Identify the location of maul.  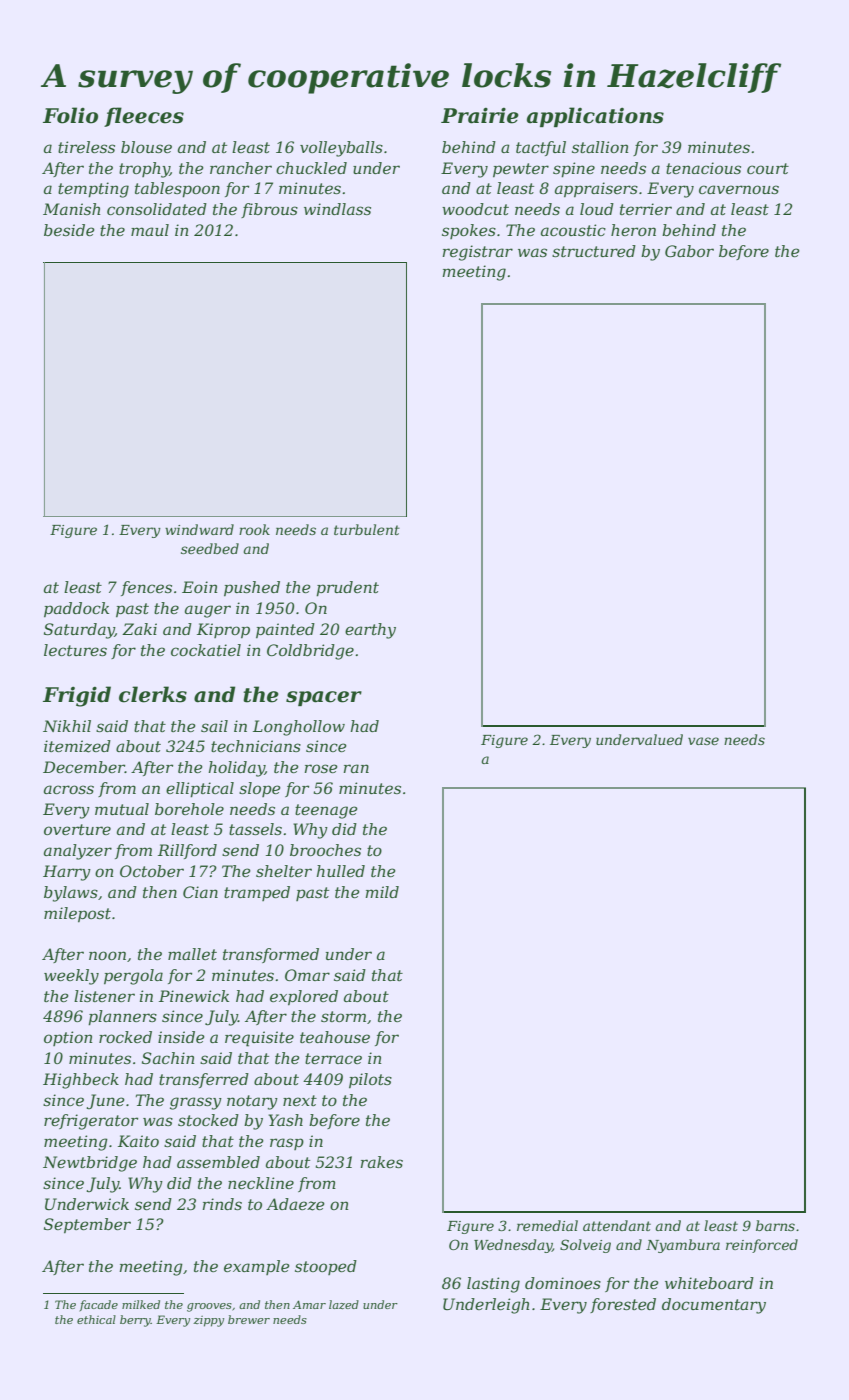
(150, 230).
